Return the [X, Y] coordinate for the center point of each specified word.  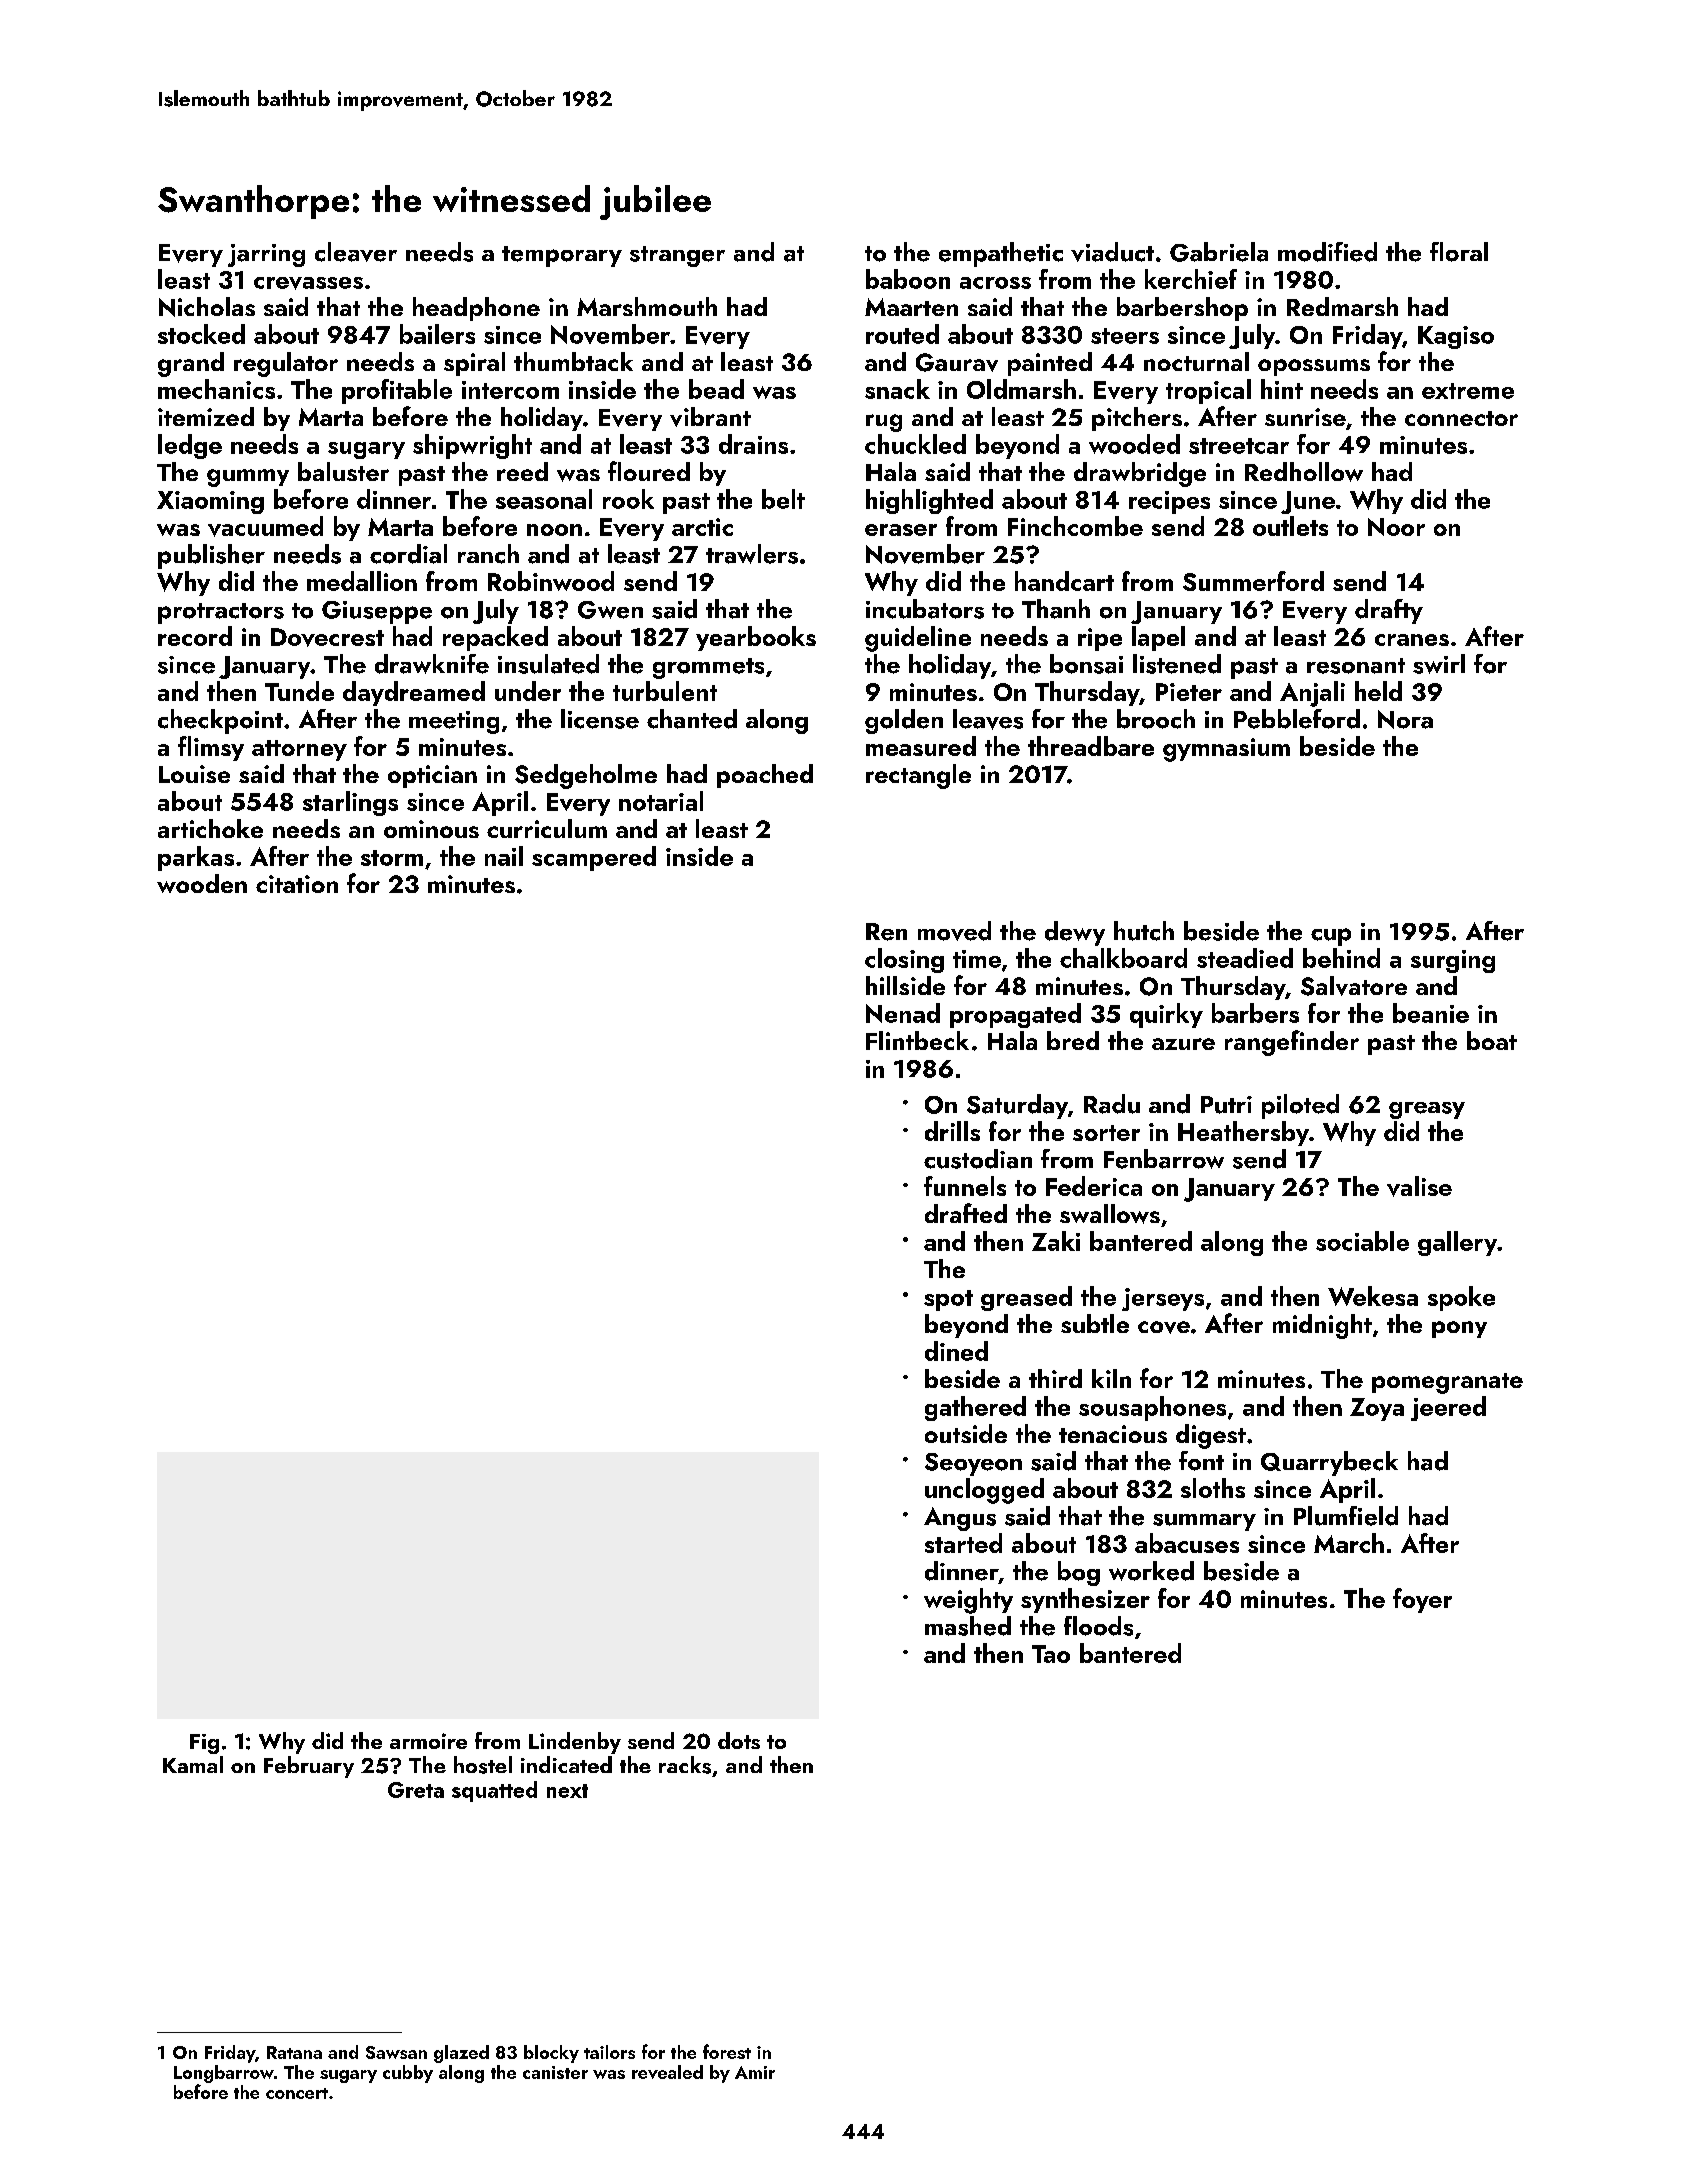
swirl [1439, 664]
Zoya [1377, 1409]
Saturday [1017, 1106]
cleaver [356, 252]
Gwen [610, 610]
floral [1459, 252]
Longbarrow [224, 2074]
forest [727, 2051]
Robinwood [551, 581]
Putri [1226, 1105]
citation [297, 884]
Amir [755, 2072]
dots [739, 1740]
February [309, 1767]
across [995, 283]
